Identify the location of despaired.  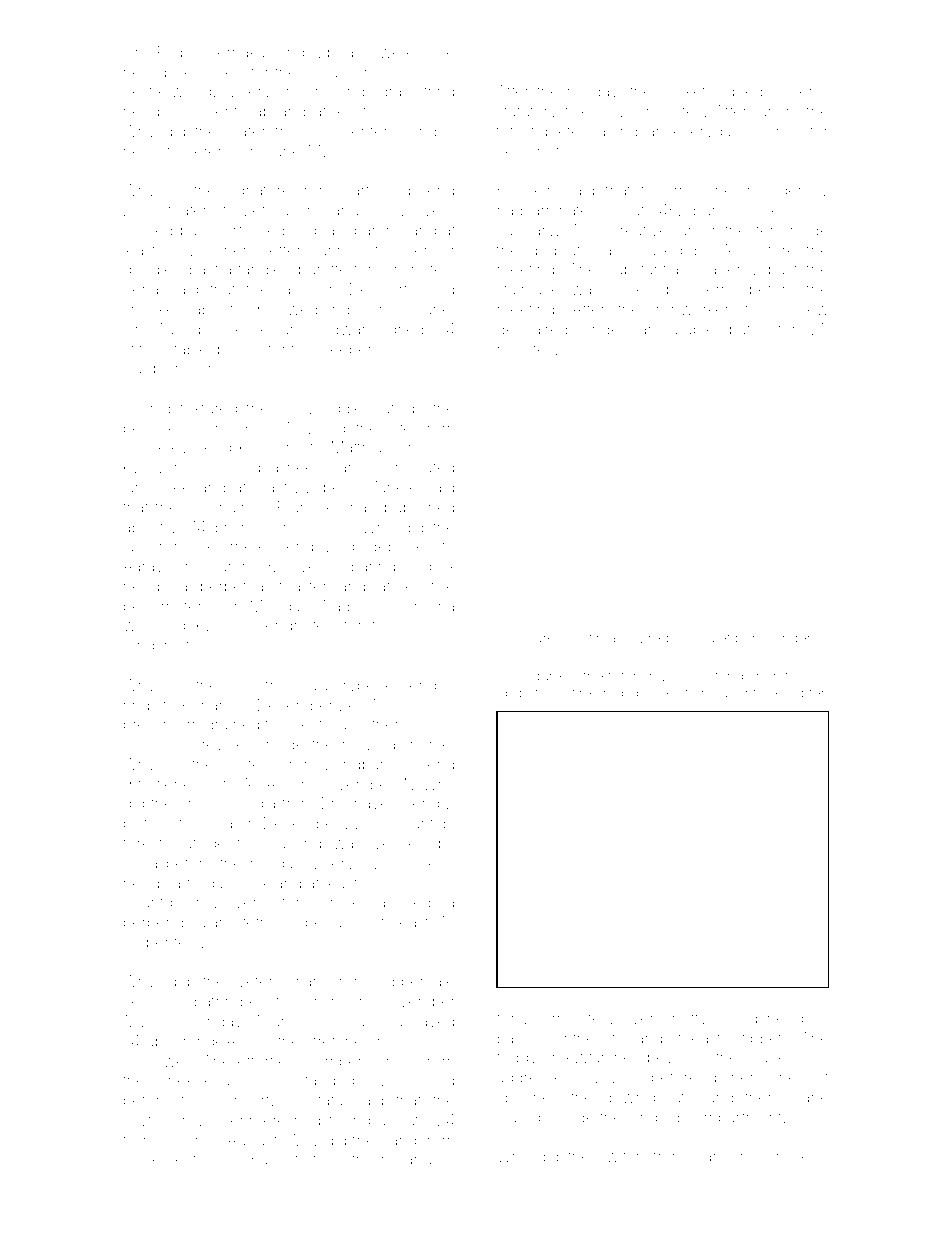
(532, 332).
